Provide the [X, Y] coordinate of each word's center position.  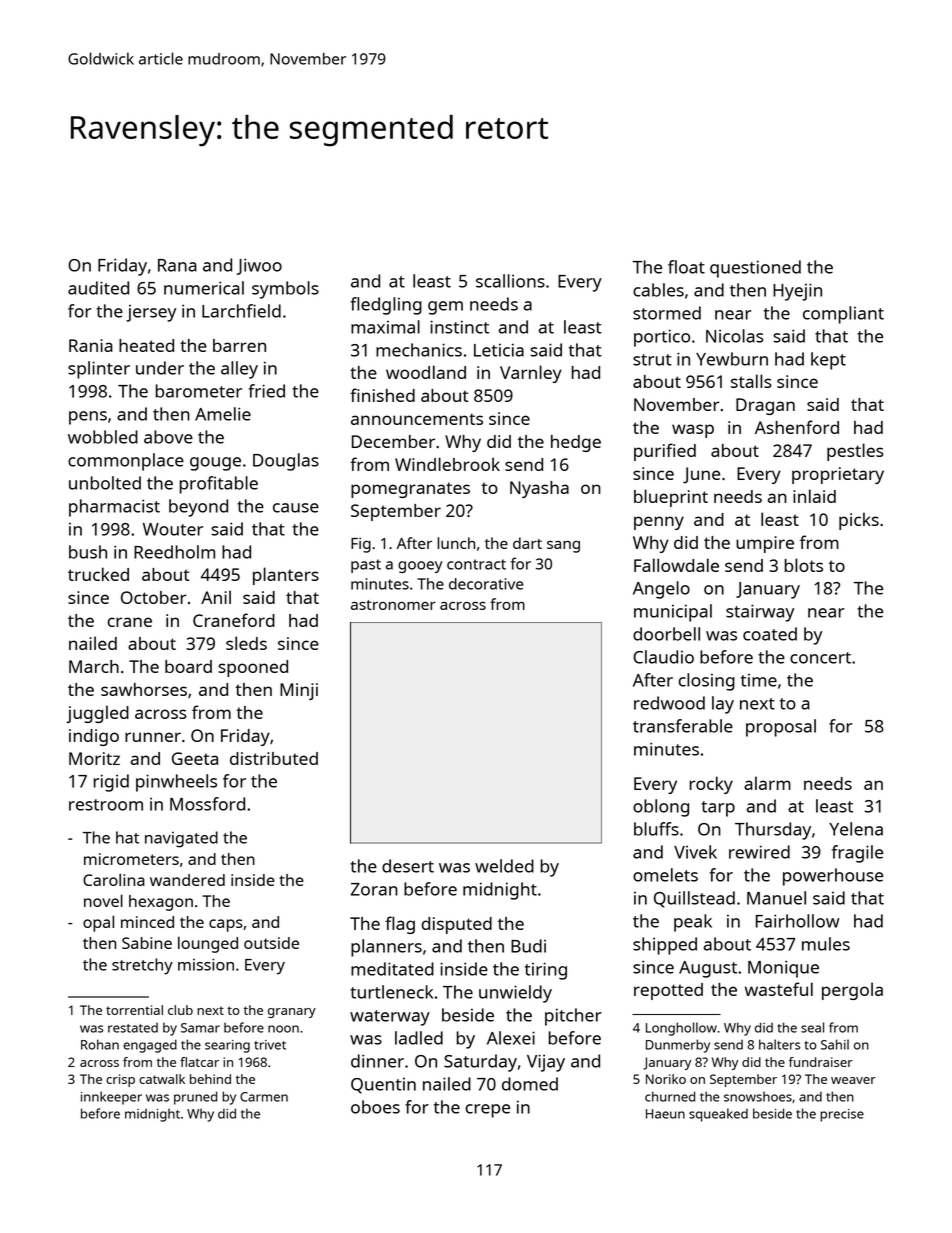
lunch [456, 543]
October [154, 597]
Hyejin [797, 292]
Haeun [665, 1114]
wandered [187, 880]
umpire [765, 544]
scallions [510, 281]
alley [239, 370]
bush [88, 552]
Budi [528, 946]
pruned [195, 1098]
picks [859, 521]
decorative [486, 584]
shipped [665, 946]
